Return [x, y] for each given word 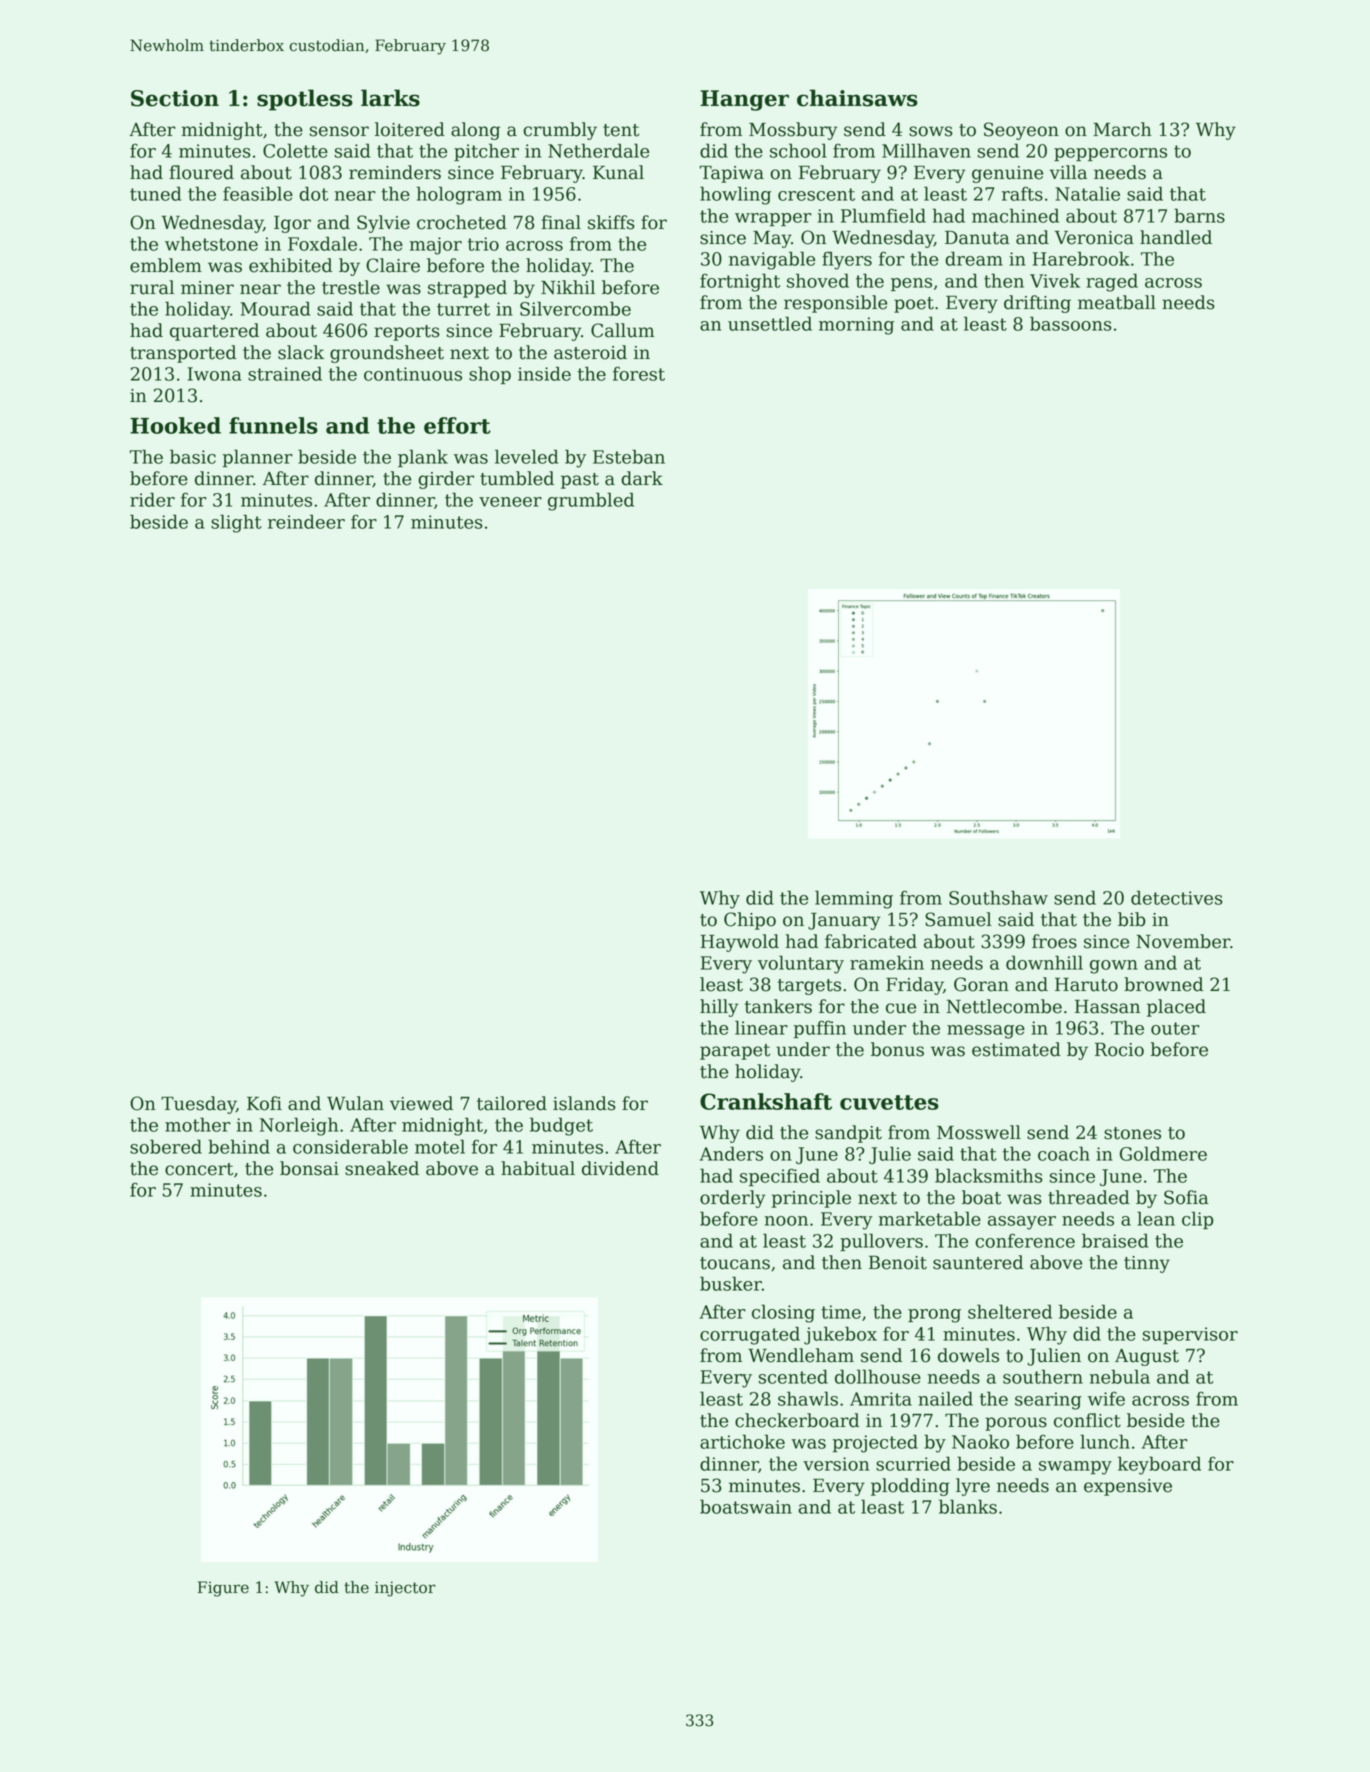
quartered [214, 332]
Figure [223, 1589]
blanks [968, 1506]
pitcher [486, 152]
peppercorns [1110, 155]
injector [405, 1589]
